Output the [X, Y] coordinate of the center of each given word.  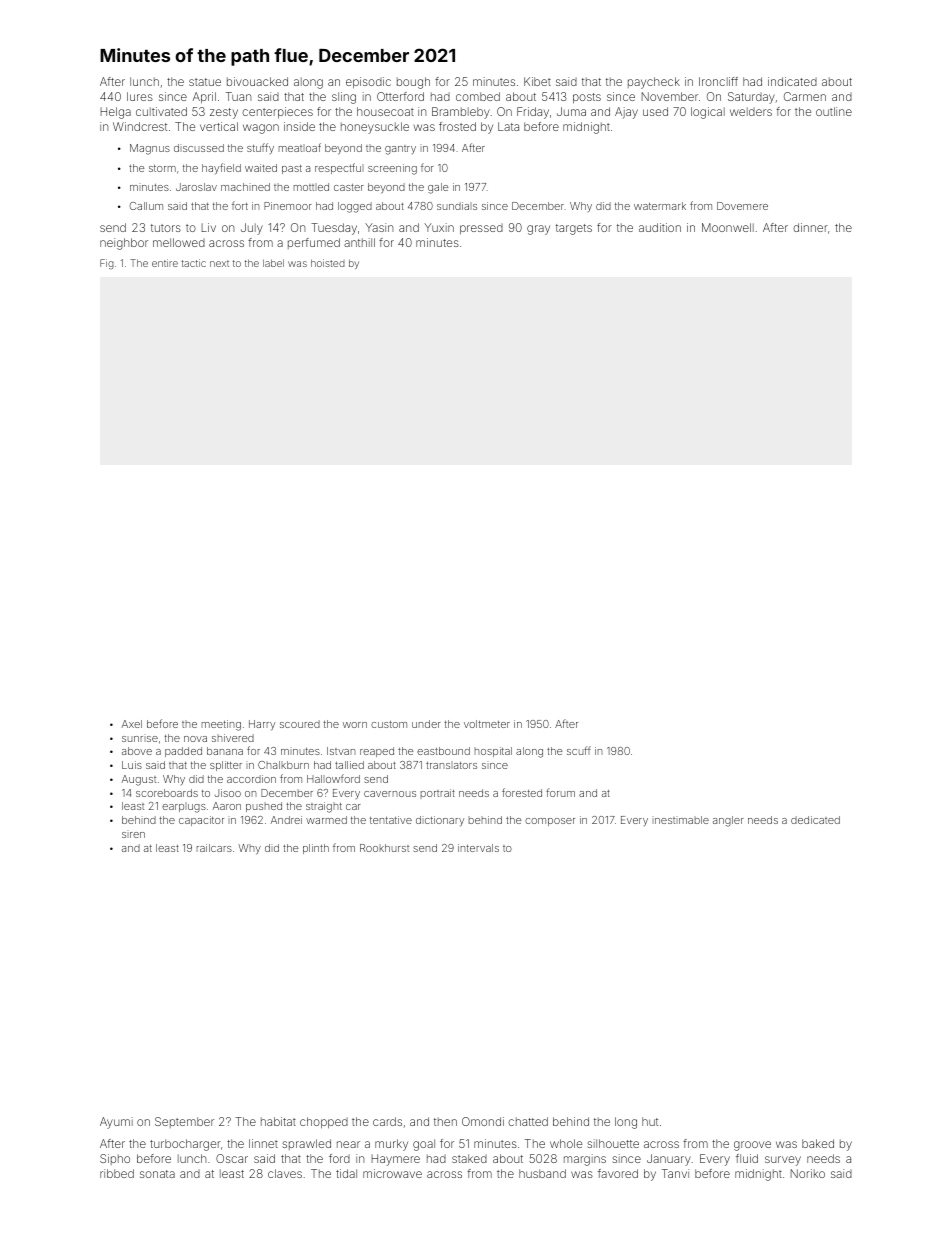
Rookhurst [384, 848]
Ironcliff [718, 81]
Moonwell [728, 227]
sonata [157, 1174]
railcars [214, 848]
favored [618, 1173]
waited [261, 168]
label [273, 263]
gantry [400, 150]
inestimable [681, 820]
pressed [481, 229]
